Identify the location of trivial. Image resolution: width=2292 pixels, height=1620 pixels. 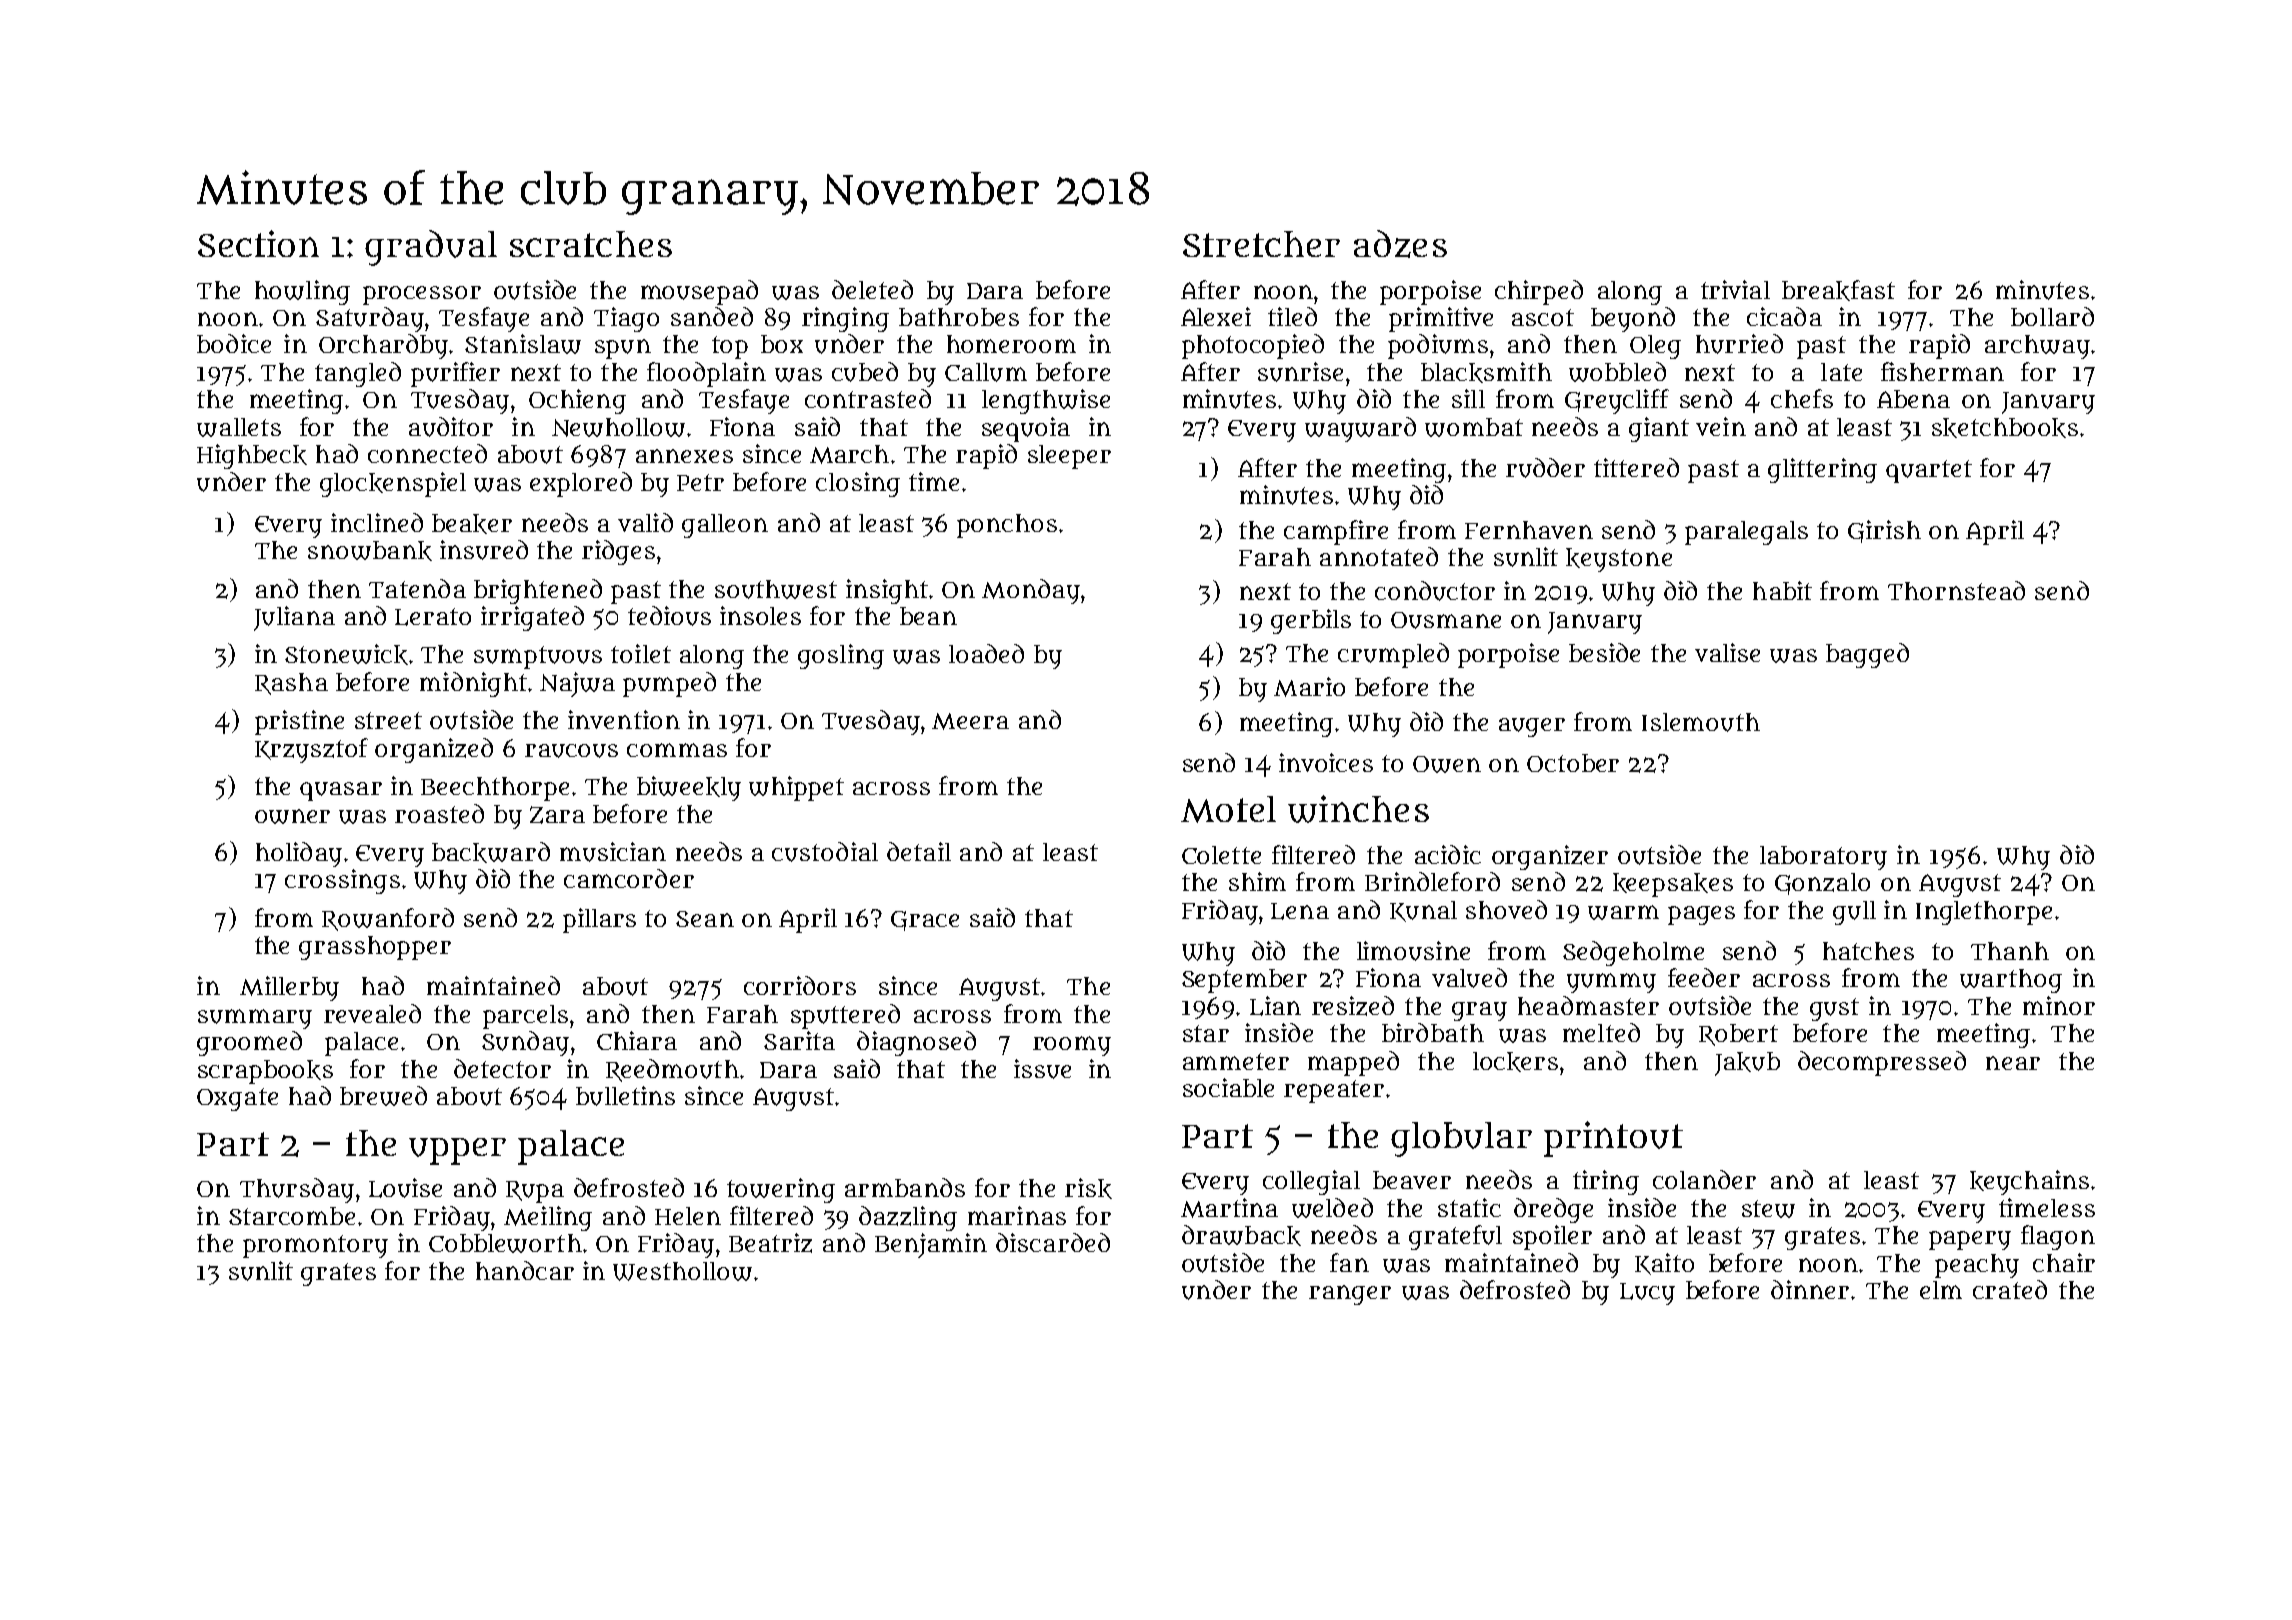
(1735, 289).
